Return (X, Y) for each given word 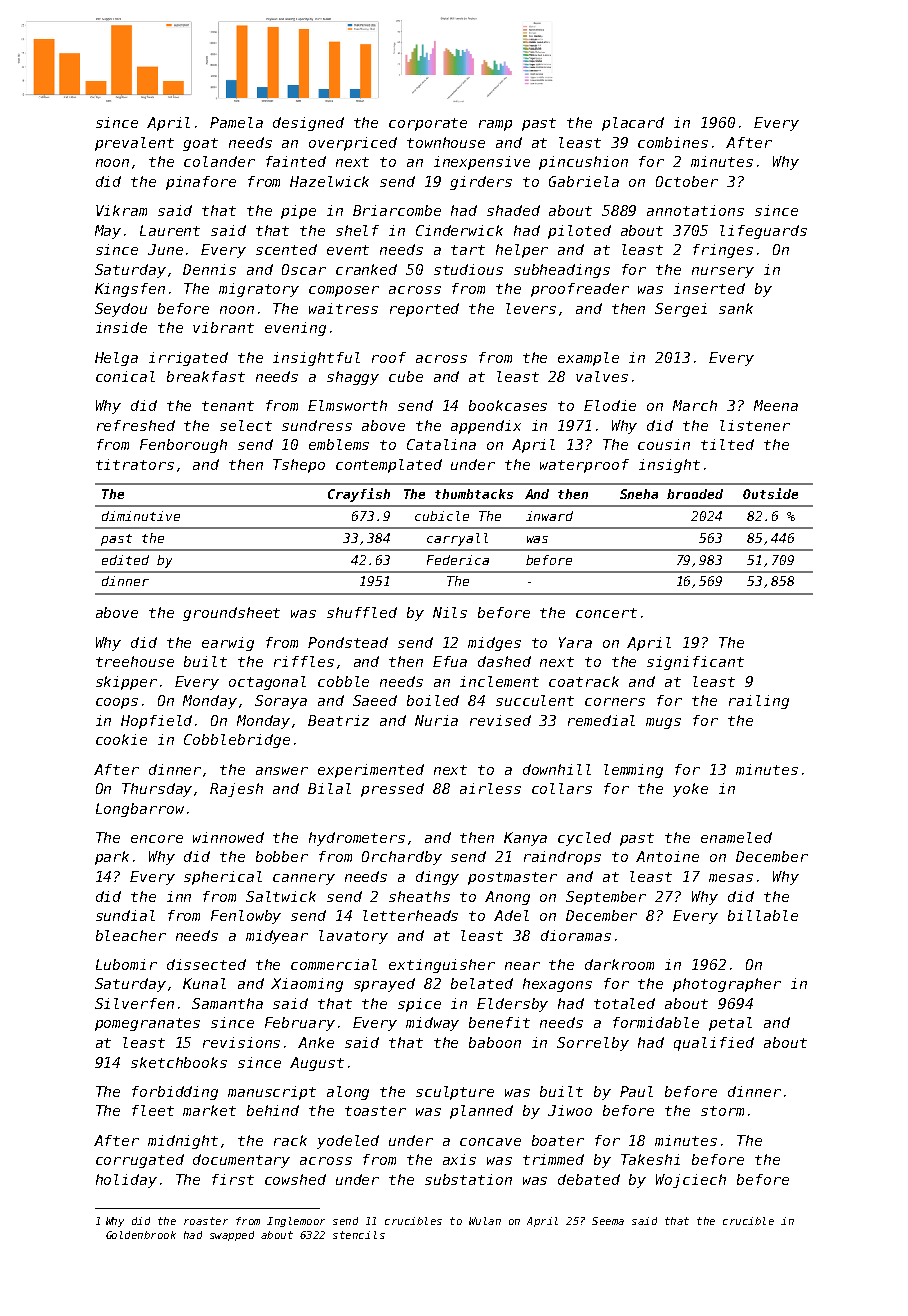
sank (736, 308)
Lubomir (126, 964)
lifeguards (763, 232)
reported (424, 310)
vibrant (223, 327)
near (522, 966)
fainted (296, 161)
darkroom (619, 964)
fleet (153, 1110)
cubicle (442, 516)
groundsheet (231, 614)
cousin (664, 444)
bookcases (508, 405)
